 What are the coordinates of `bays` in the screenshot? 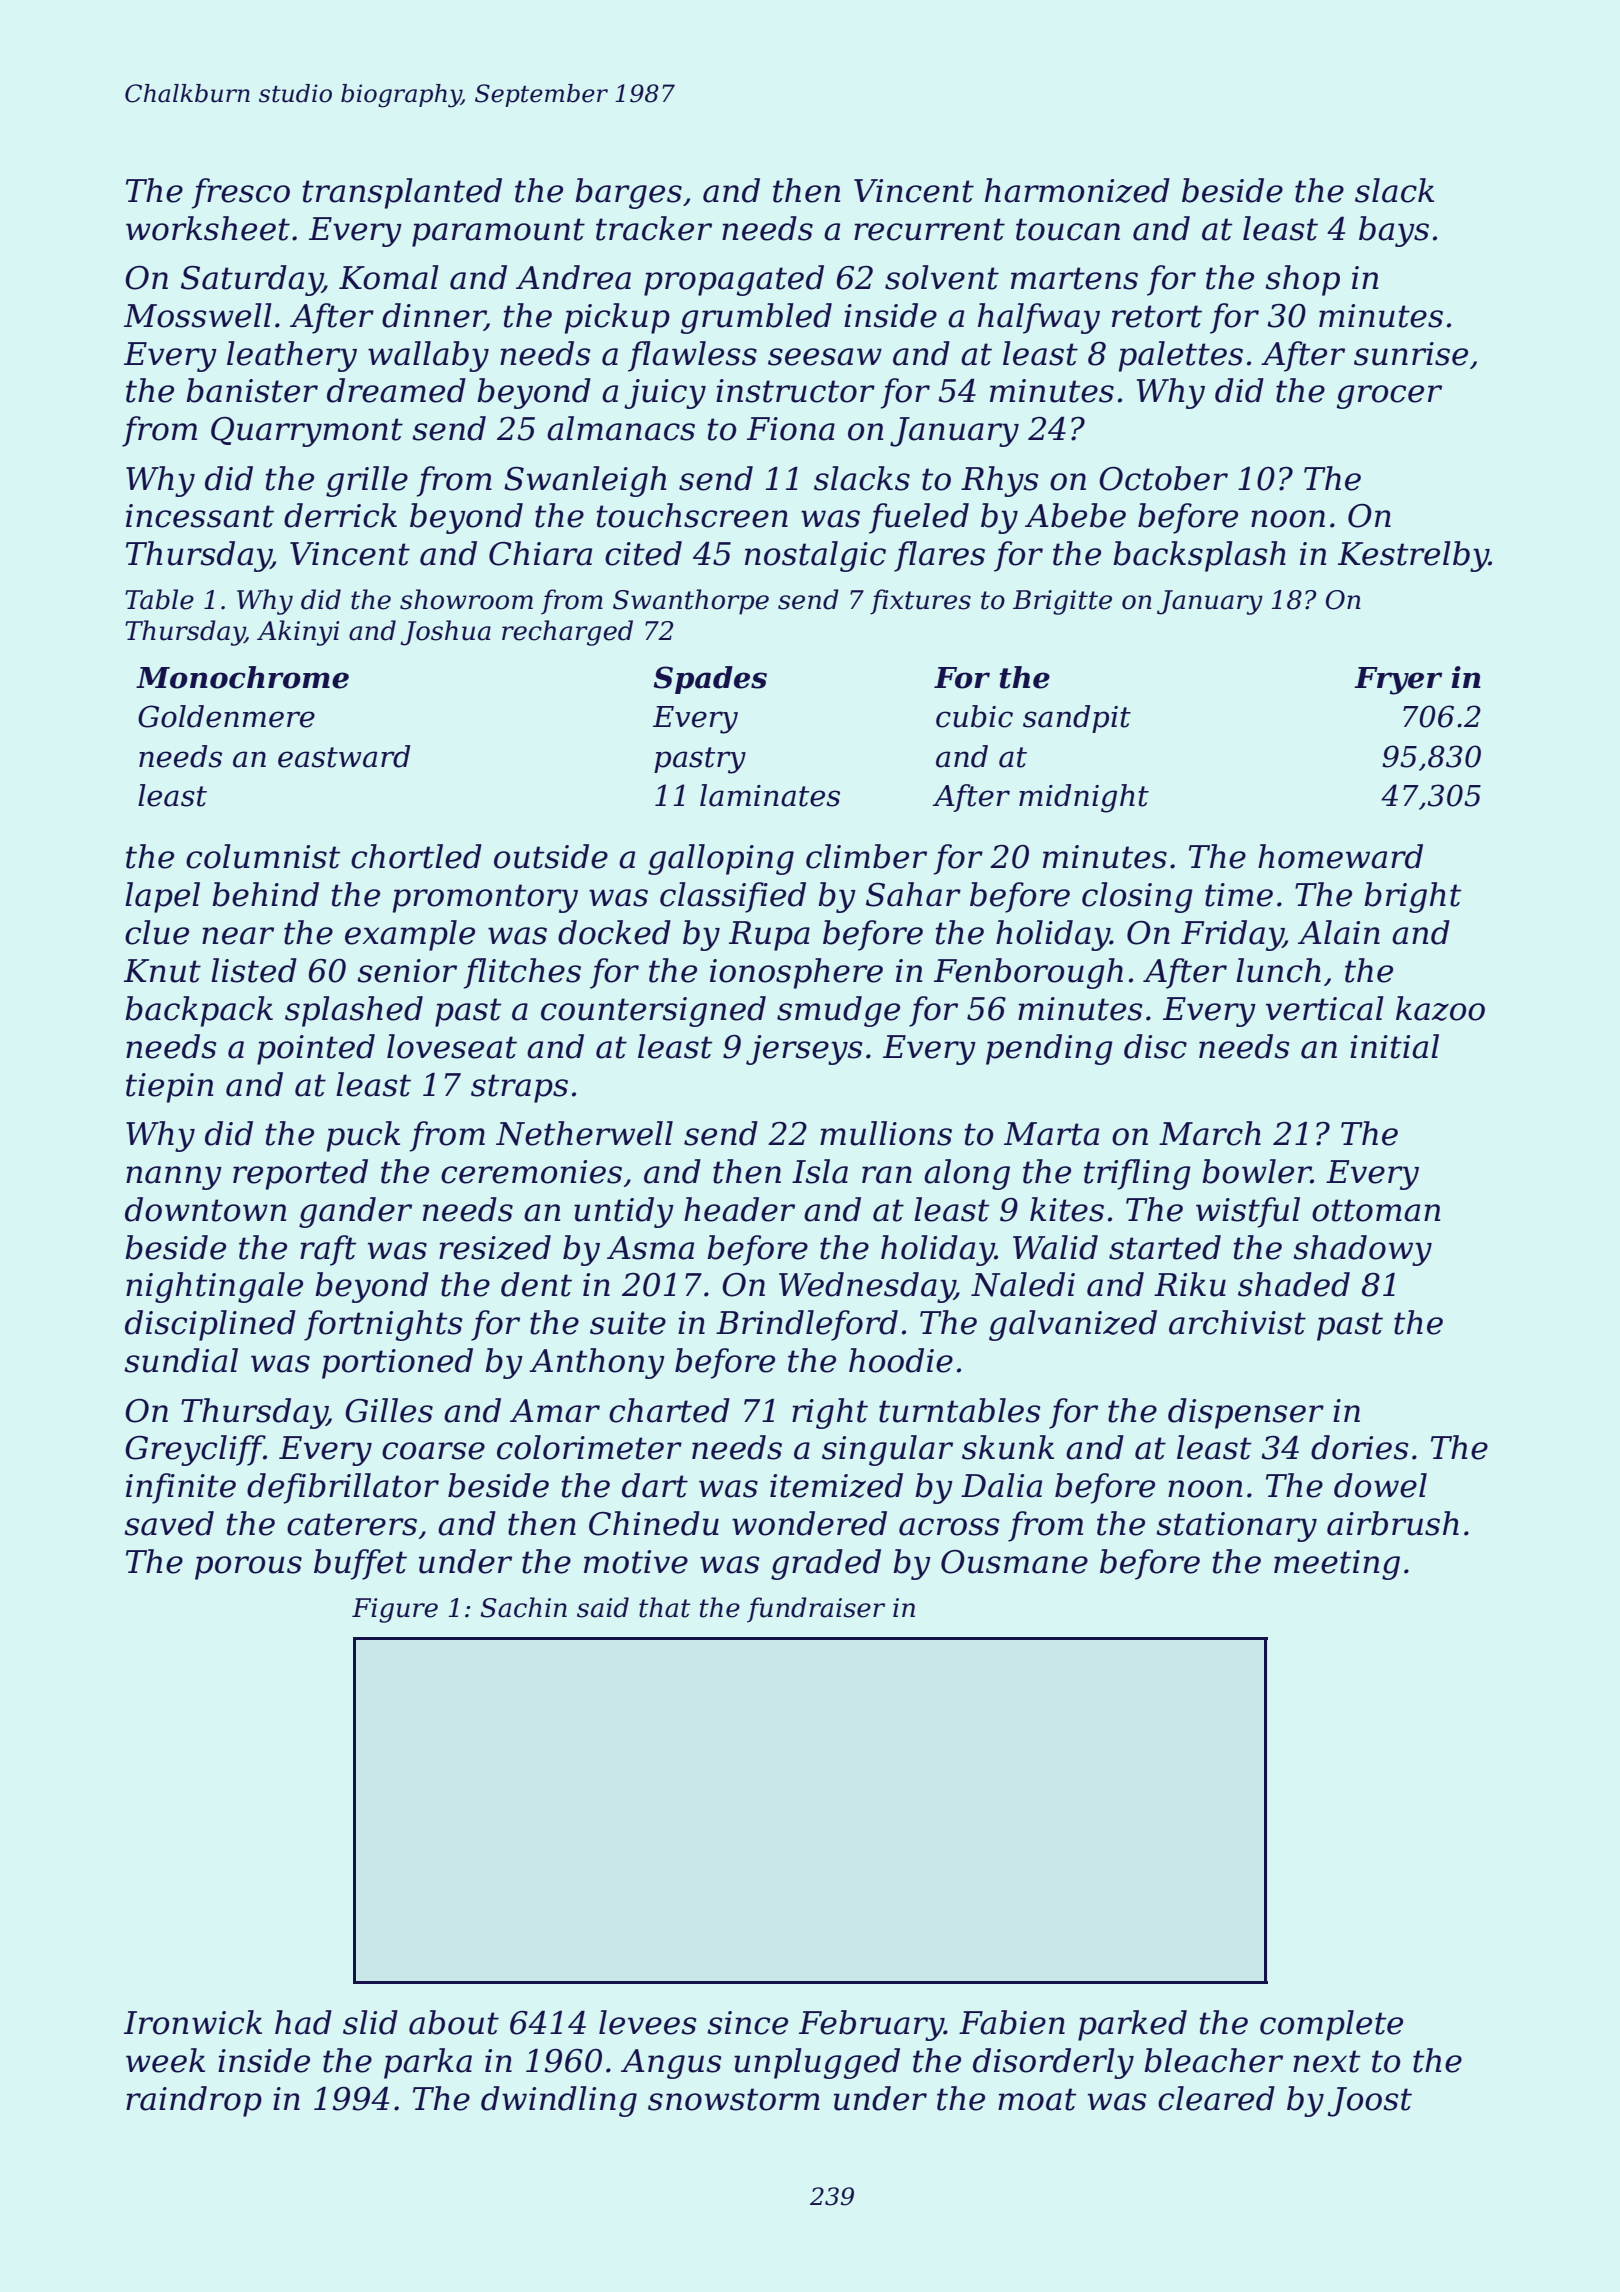 It's located at (1394, 231).
